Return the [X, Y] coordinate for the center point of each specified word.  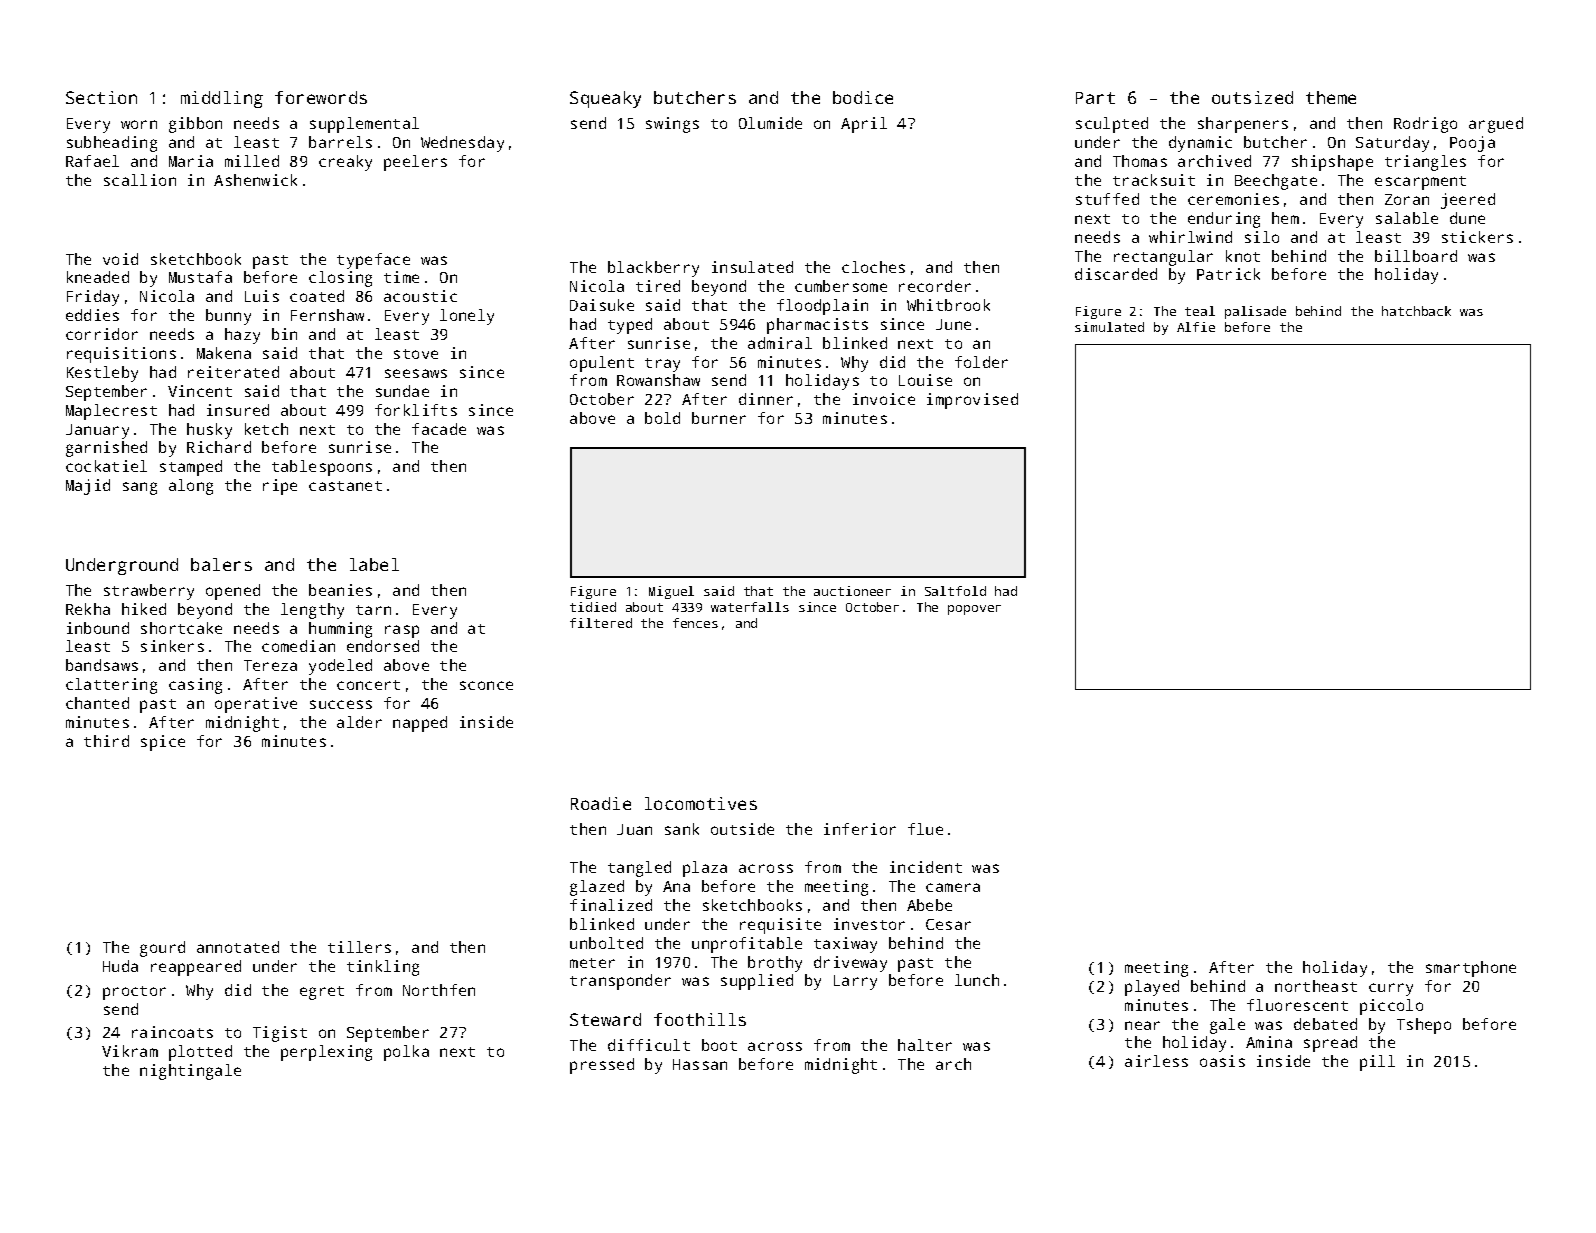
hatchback [1416, 311]
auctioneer [852, 591]
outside [742, 829]
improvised [972, 401]
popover [974, 610]
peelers [415, 163]
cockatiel [106, 466]
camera [953, 887]
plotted [200, 1053]
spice [163, 743]
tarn [373, 610]
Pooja [1472, 144]
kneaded [98, 277]
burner [719, 418]
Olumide [770, 123]
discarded [1116, 274]
